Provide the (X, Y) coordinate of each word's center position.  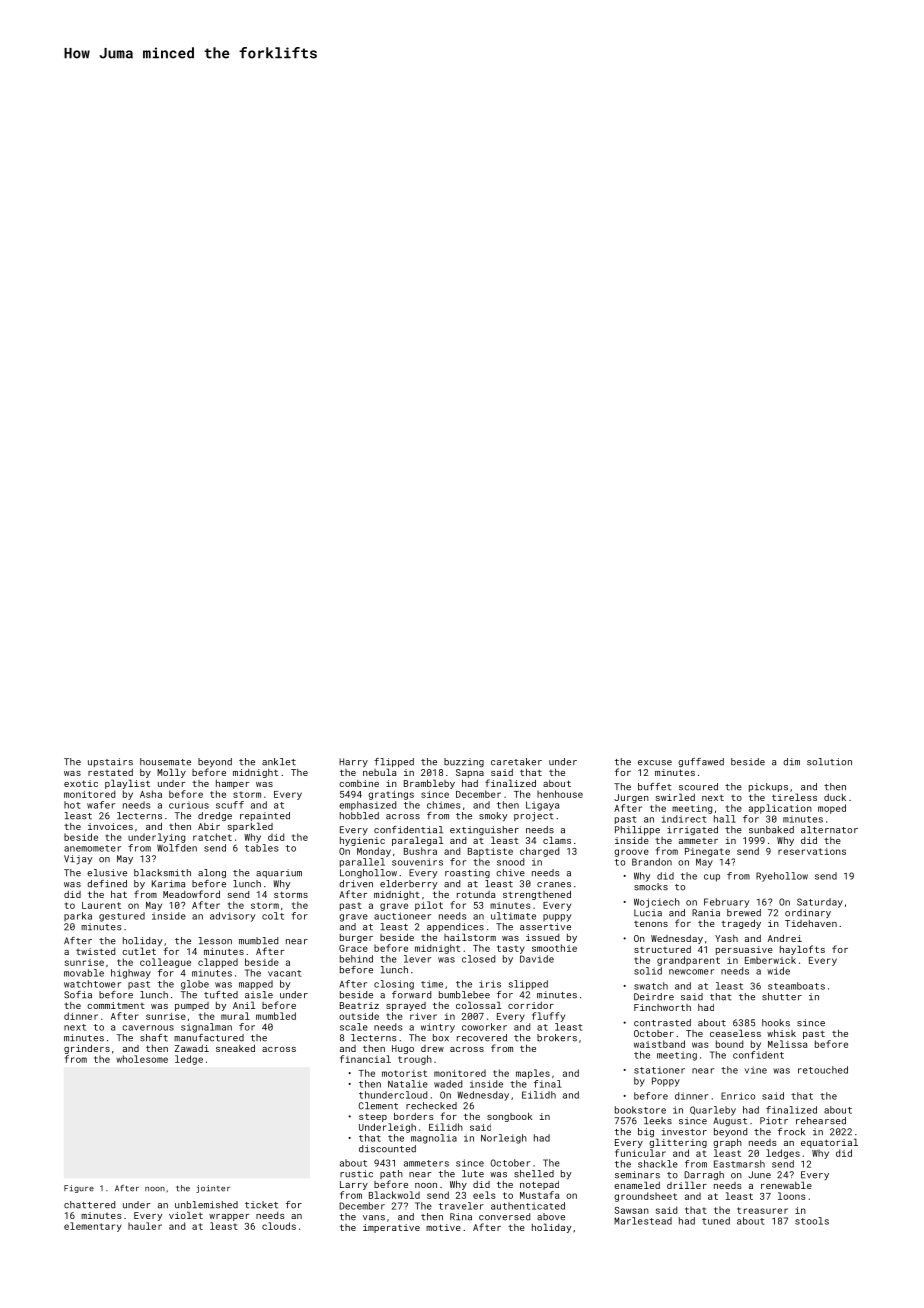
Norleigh (504, 1139)
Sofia (78, 995)
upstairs (110, 762)
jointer (213, 1189)
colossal (478, 1005)
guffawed (701, 762)
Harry (353, 763)
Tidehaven (811, 923)
